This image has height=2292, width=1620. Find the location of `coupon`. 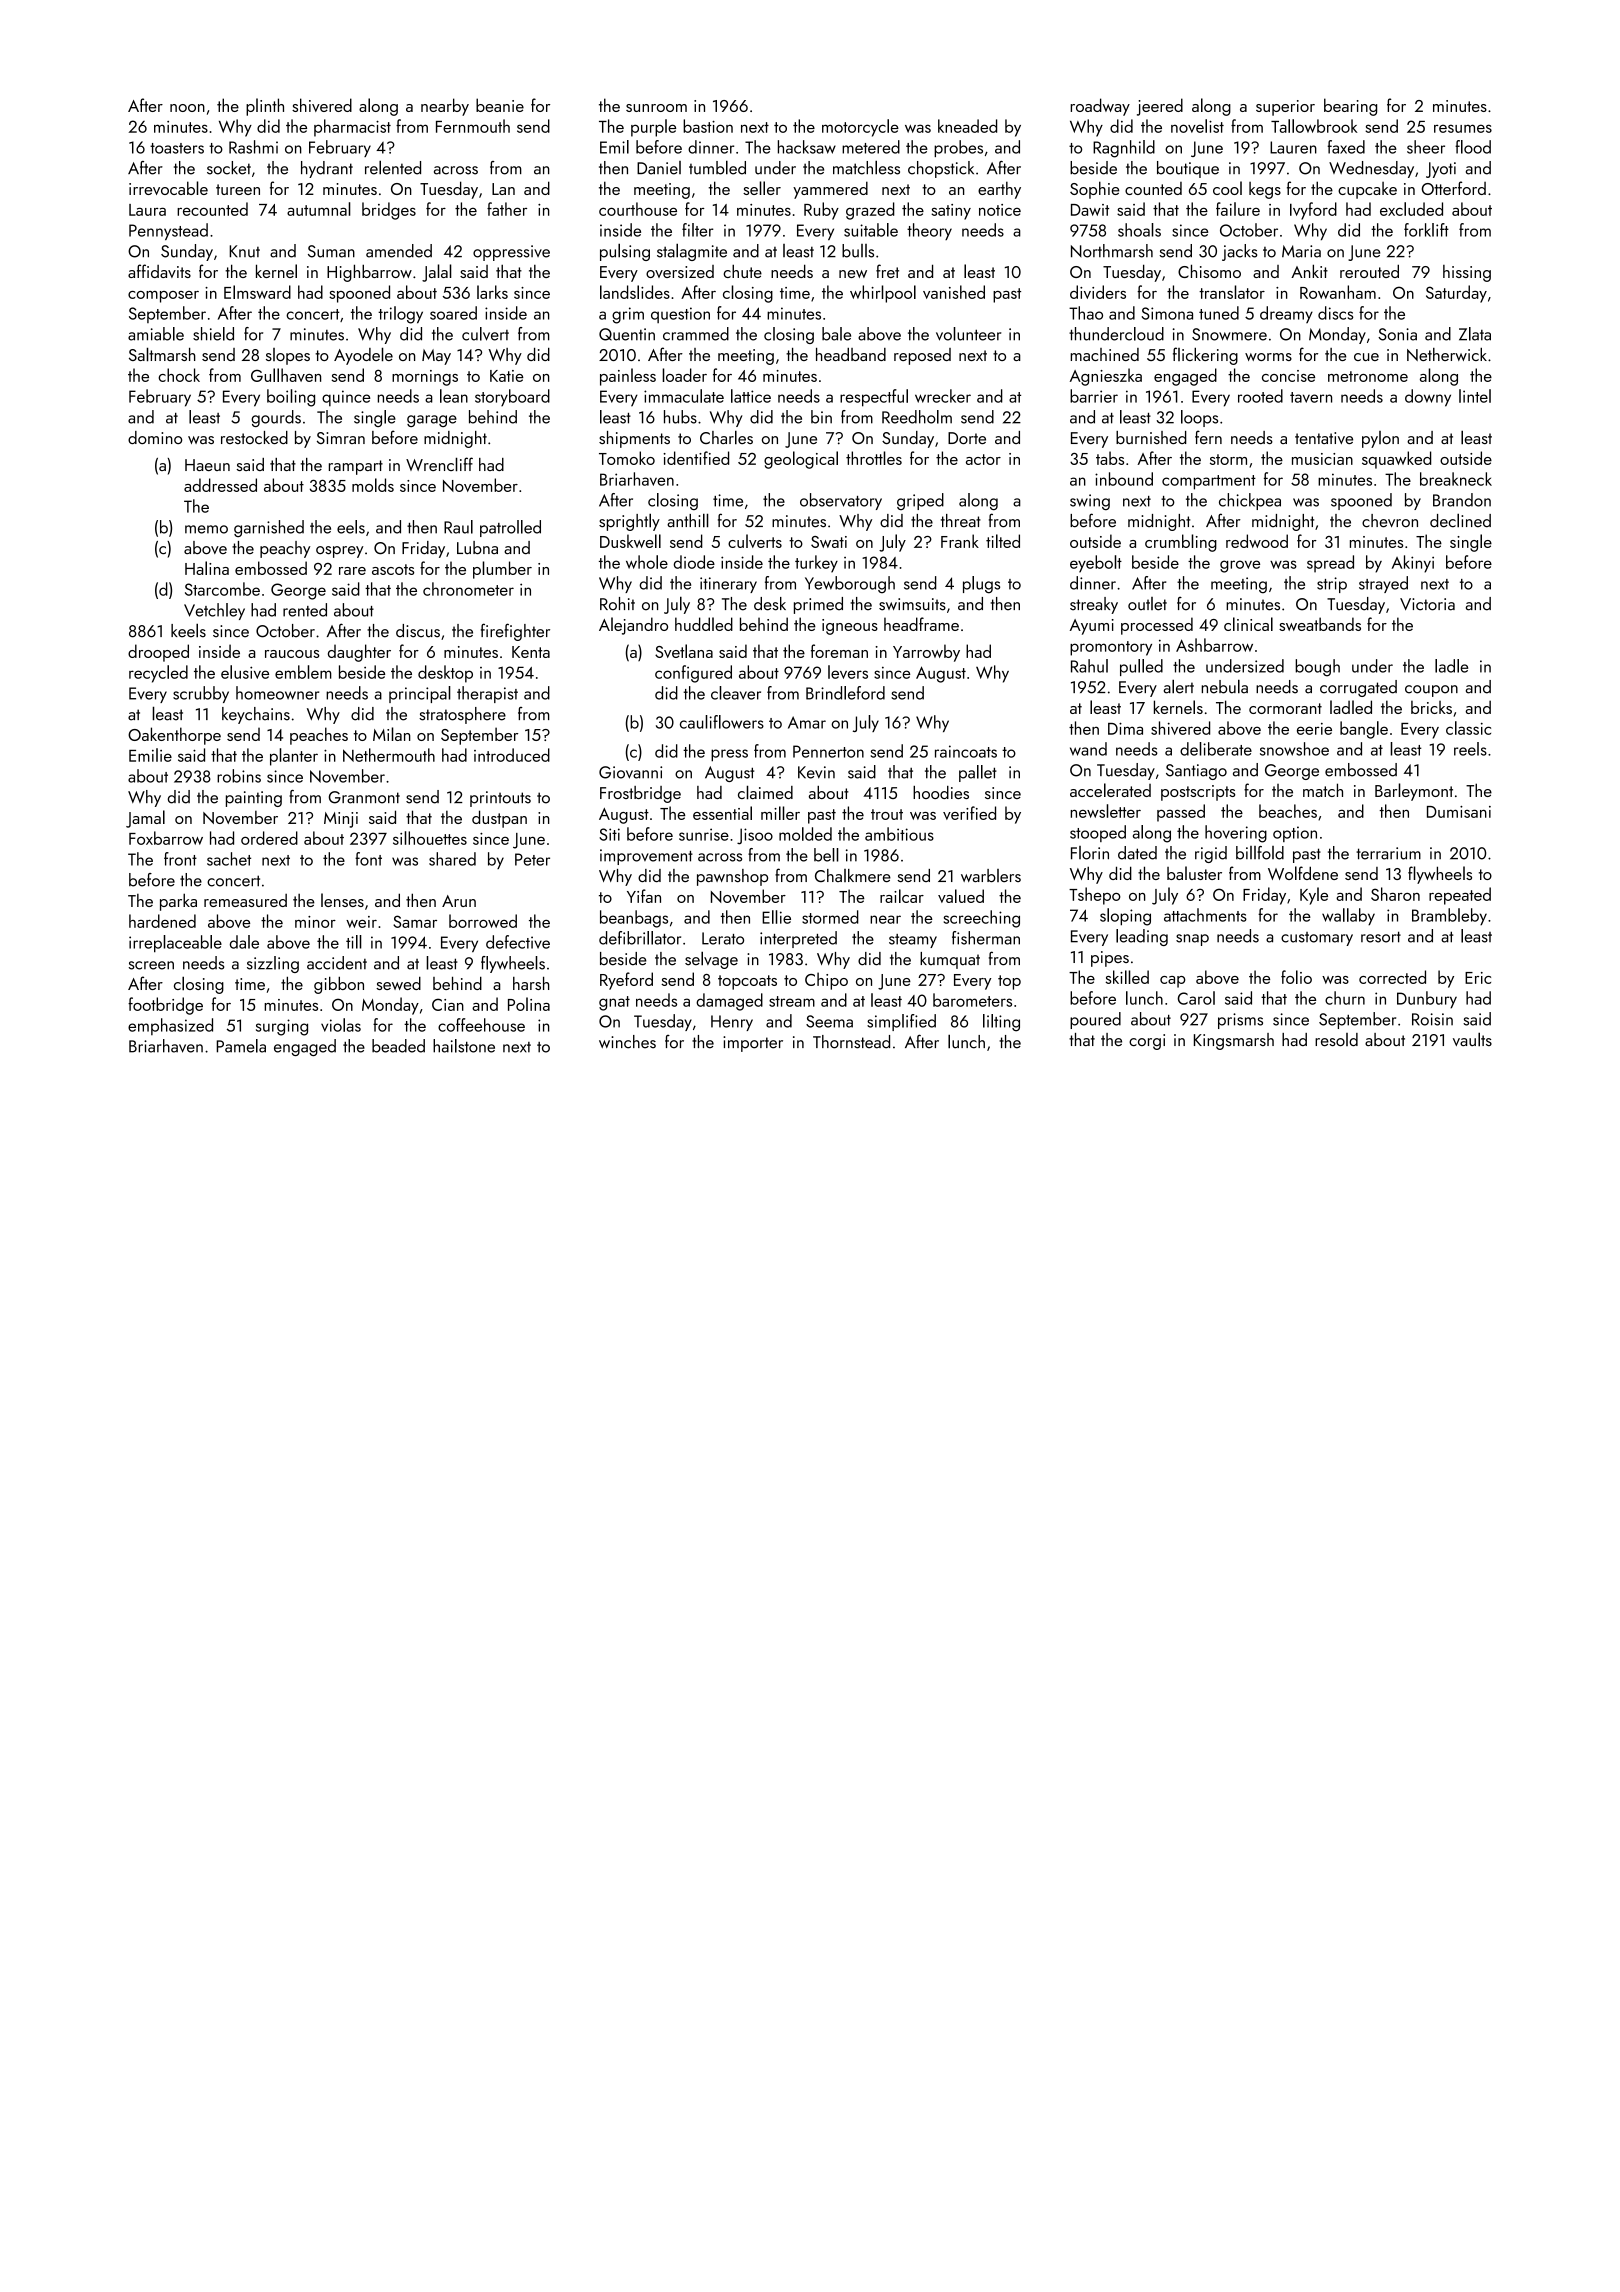

coupon is located at coordinates (1431, 691).
